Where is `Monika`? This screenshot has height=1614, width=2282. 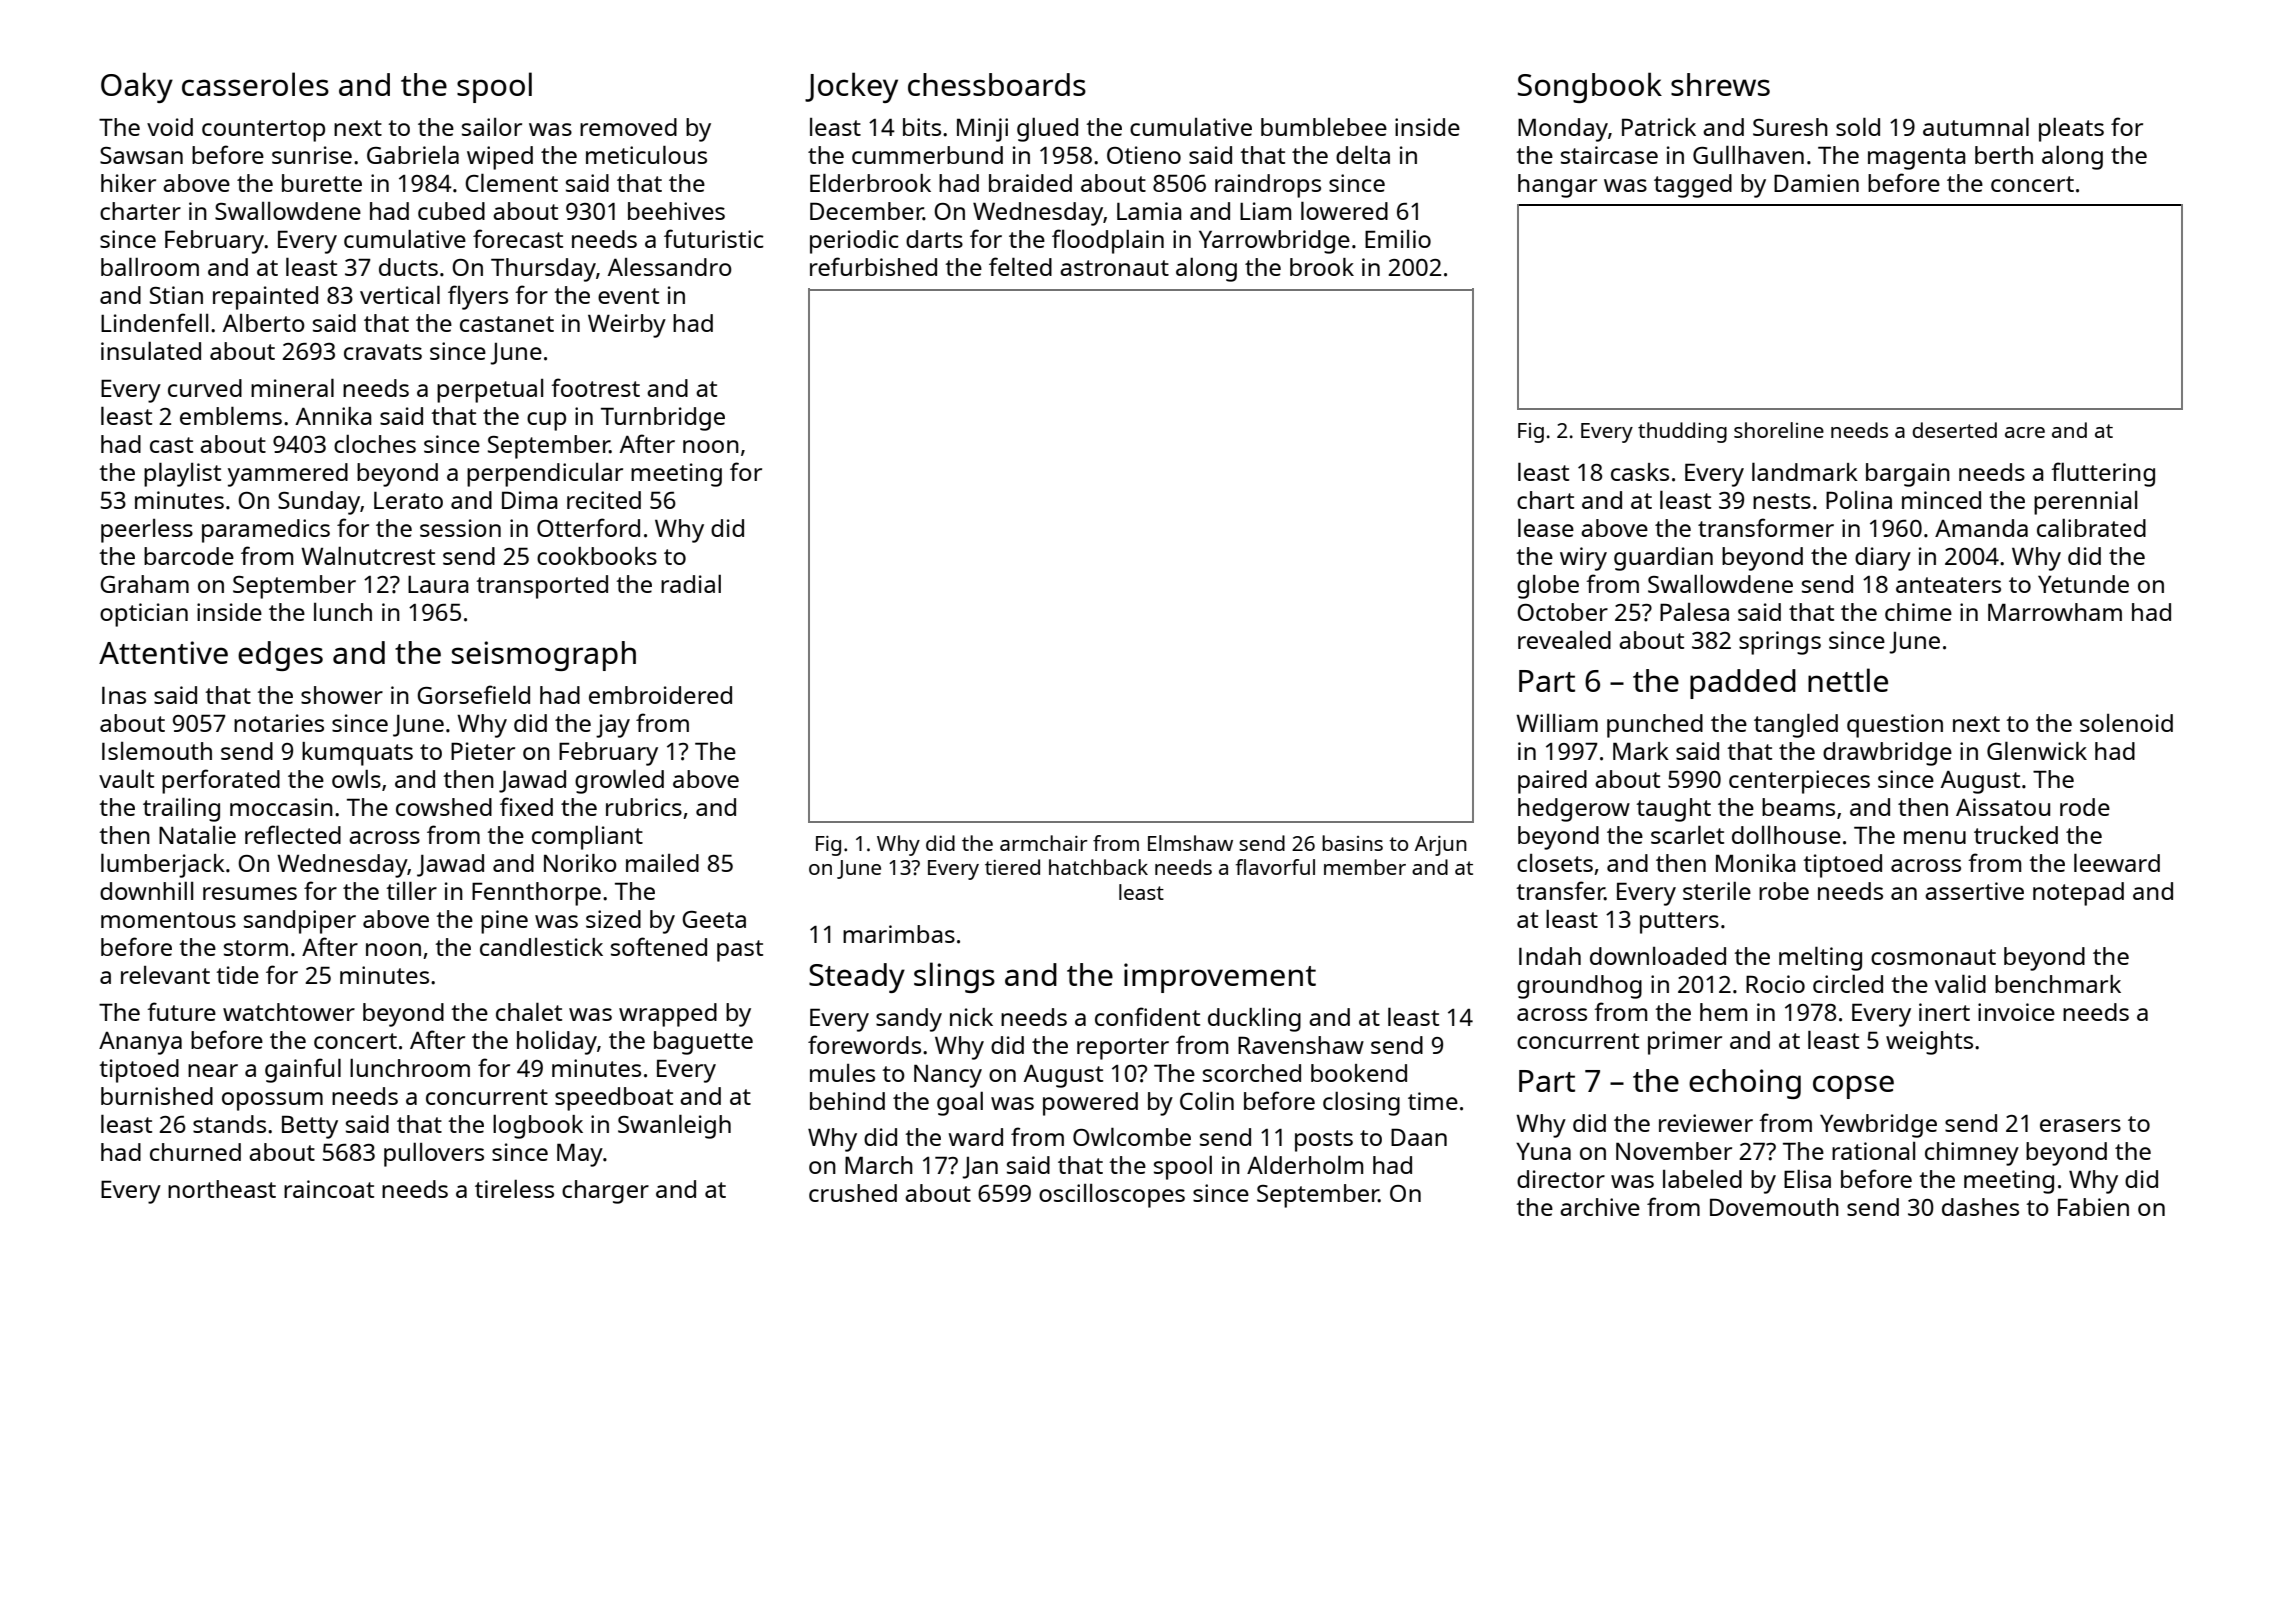 Monika is located at coordinates (1756, 863).
